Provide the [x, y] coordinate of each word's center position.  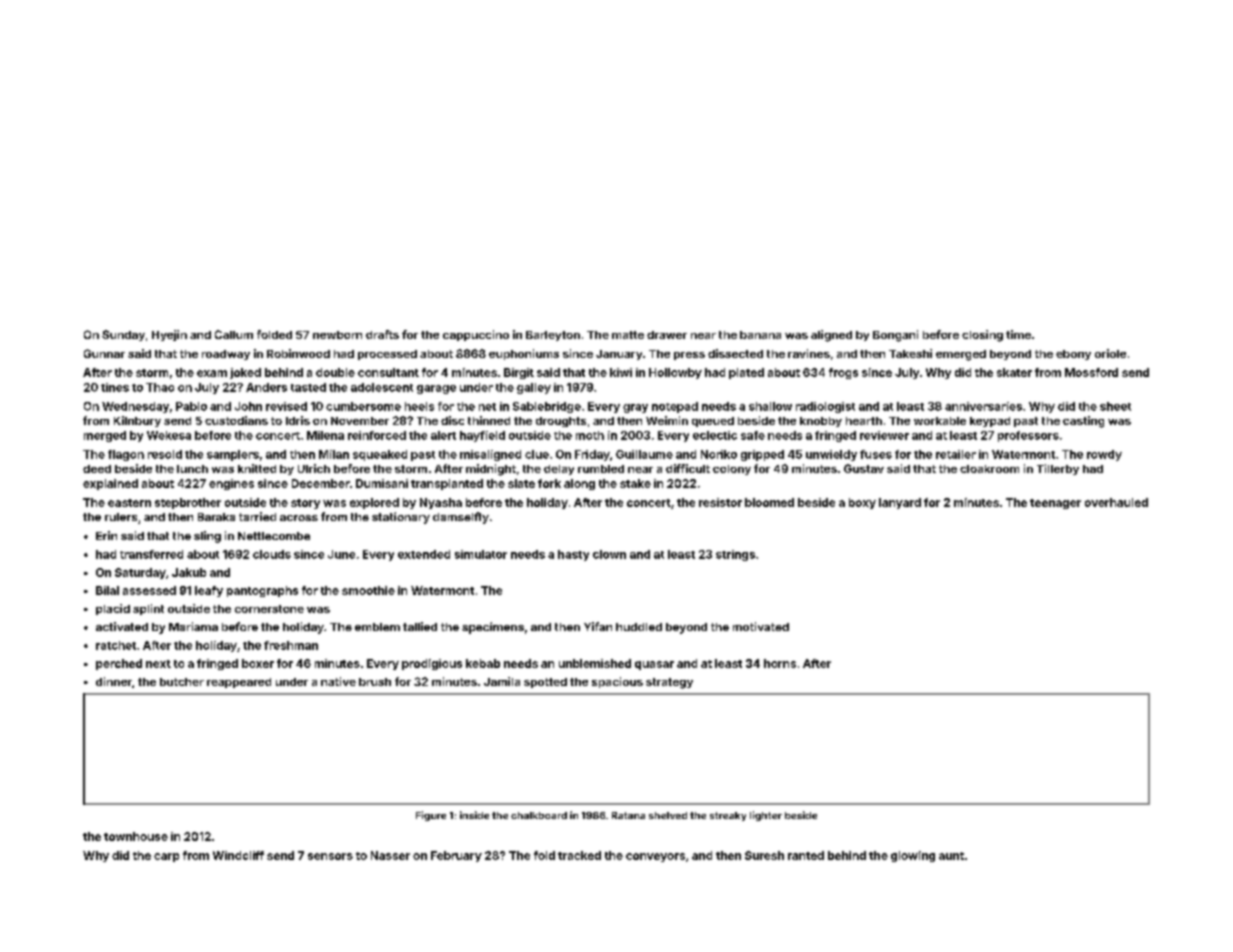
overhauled [1116, 502]
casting [1083, 422]
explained [110, 484]
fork [549, 483]
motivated [761, 626]
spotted [545, 683]
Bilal [107, 590]
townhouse [136, 836]
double [335, 372]
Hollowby [675, 373]
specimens [493, 628]
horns [780, 663]
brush [375, 682]
